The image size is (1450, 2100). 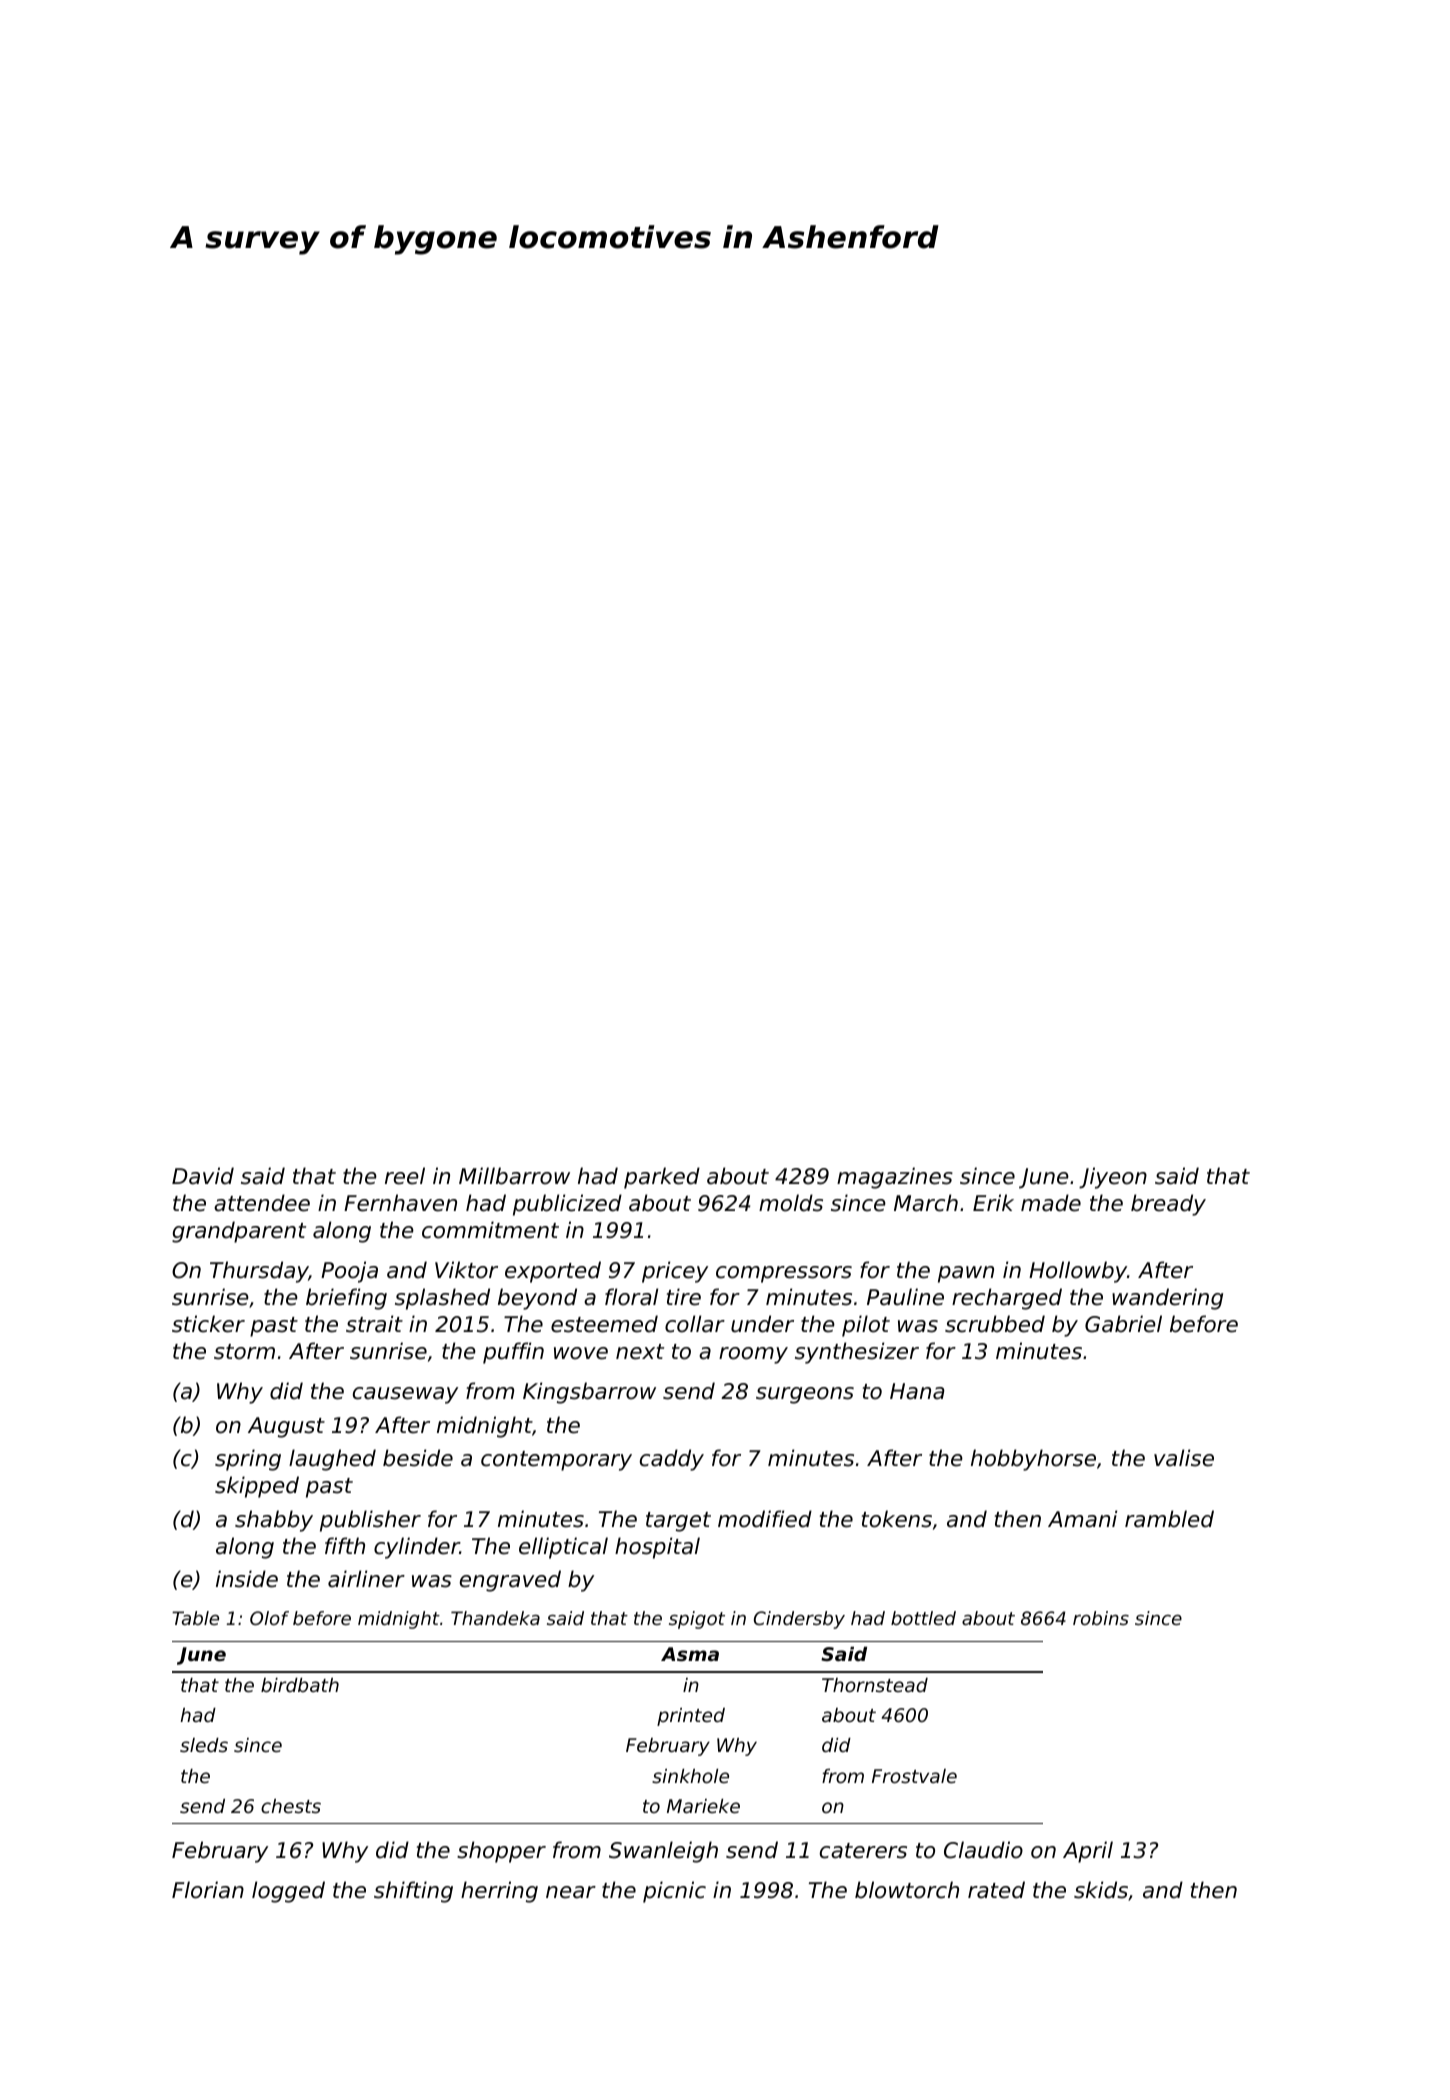 What do you see at coordinates (366, 1579) in the document?
I see `airliner` at bounding box center [366, 1579].
